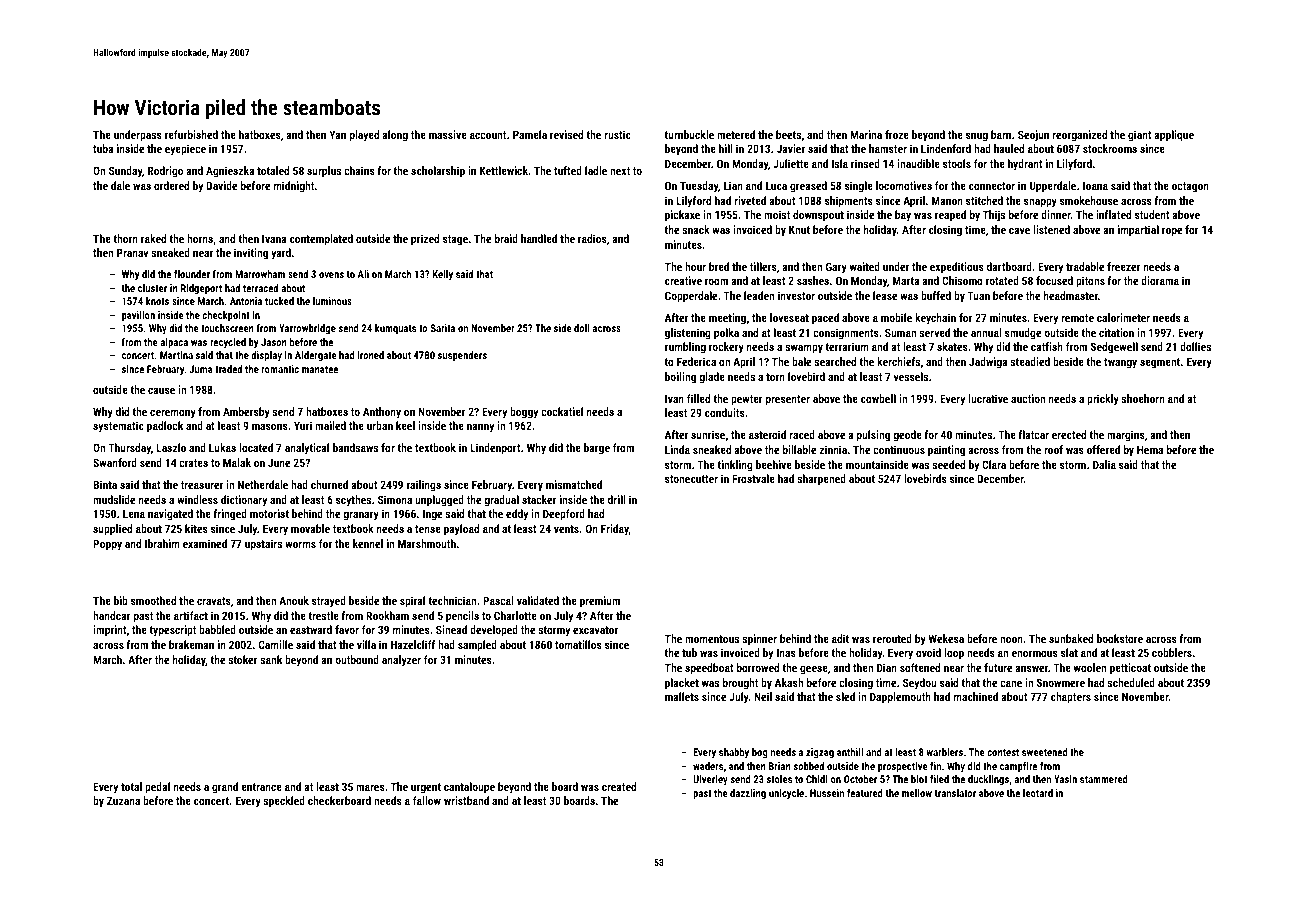  What do you see at coordinates (788, 134) in the screenshot?
I see `beets` at bounding box center [788, 134].
